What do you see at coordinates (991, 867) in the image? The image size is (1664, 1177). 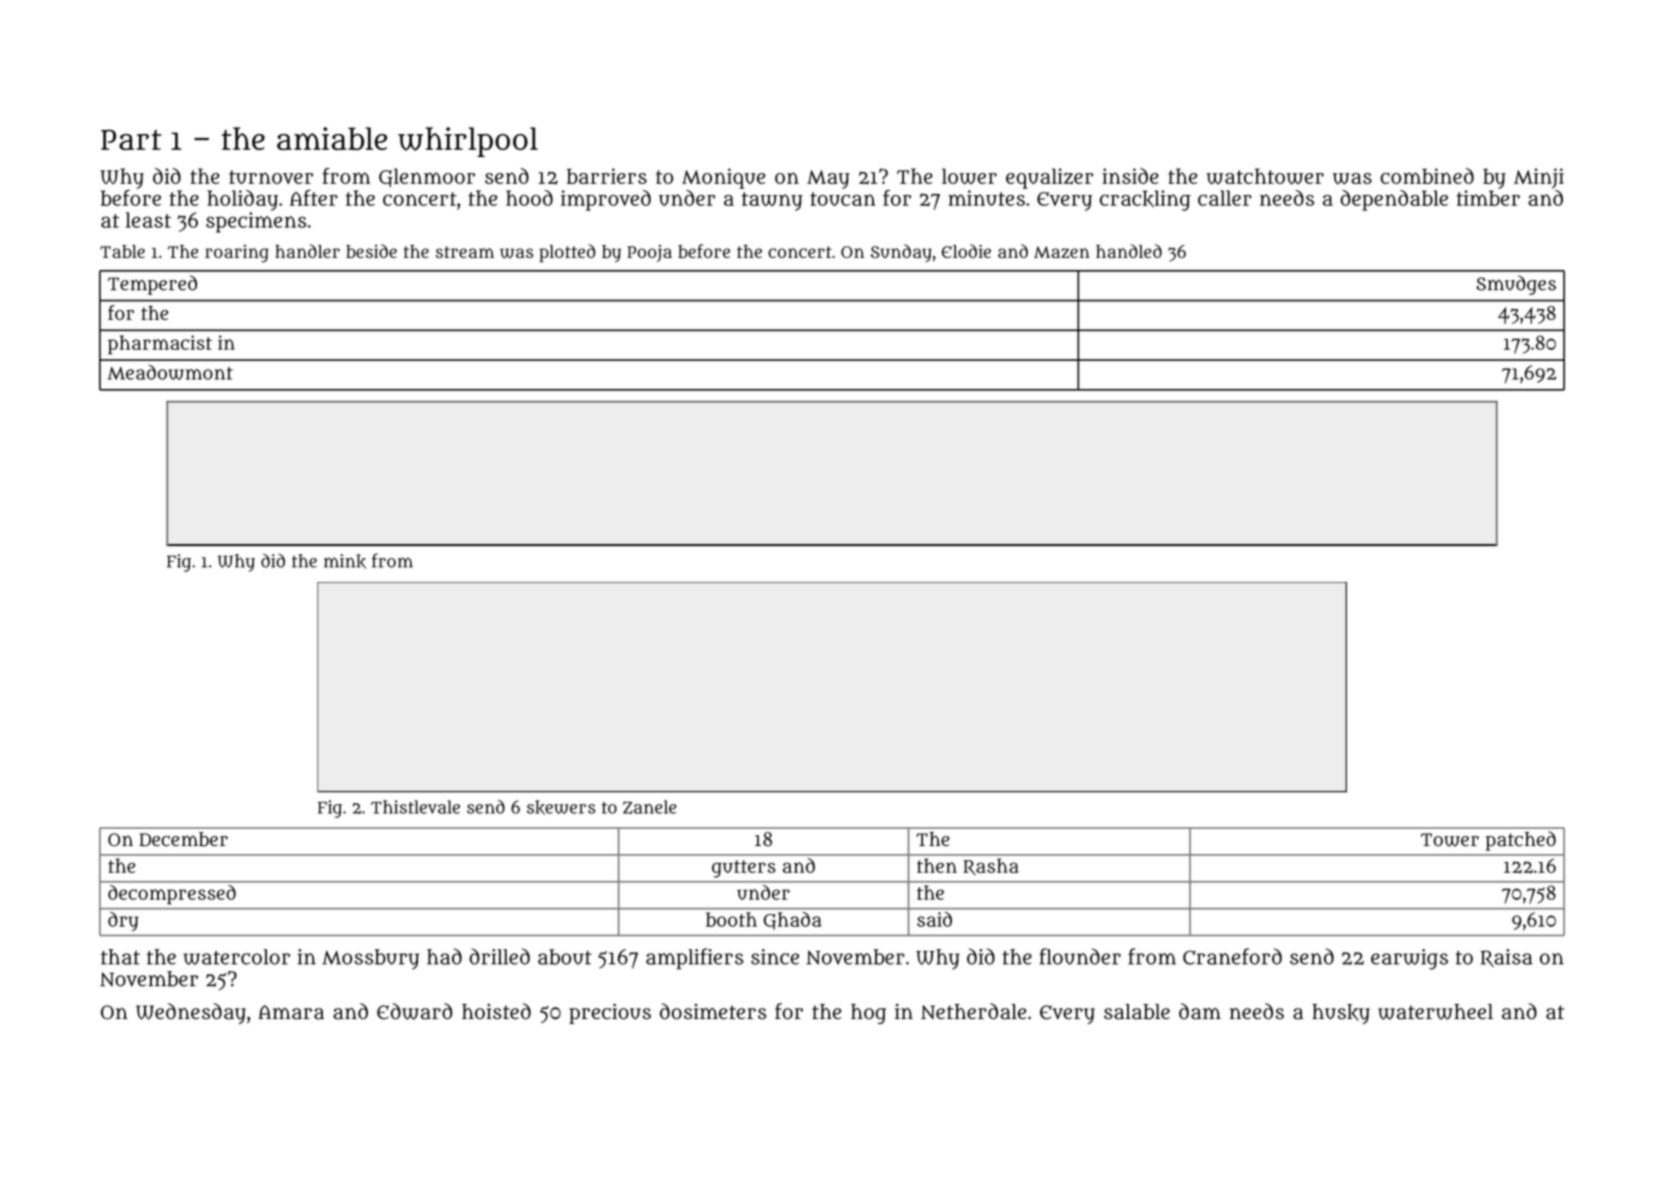 I see `Rasha` at bounding box center [991, 867].
